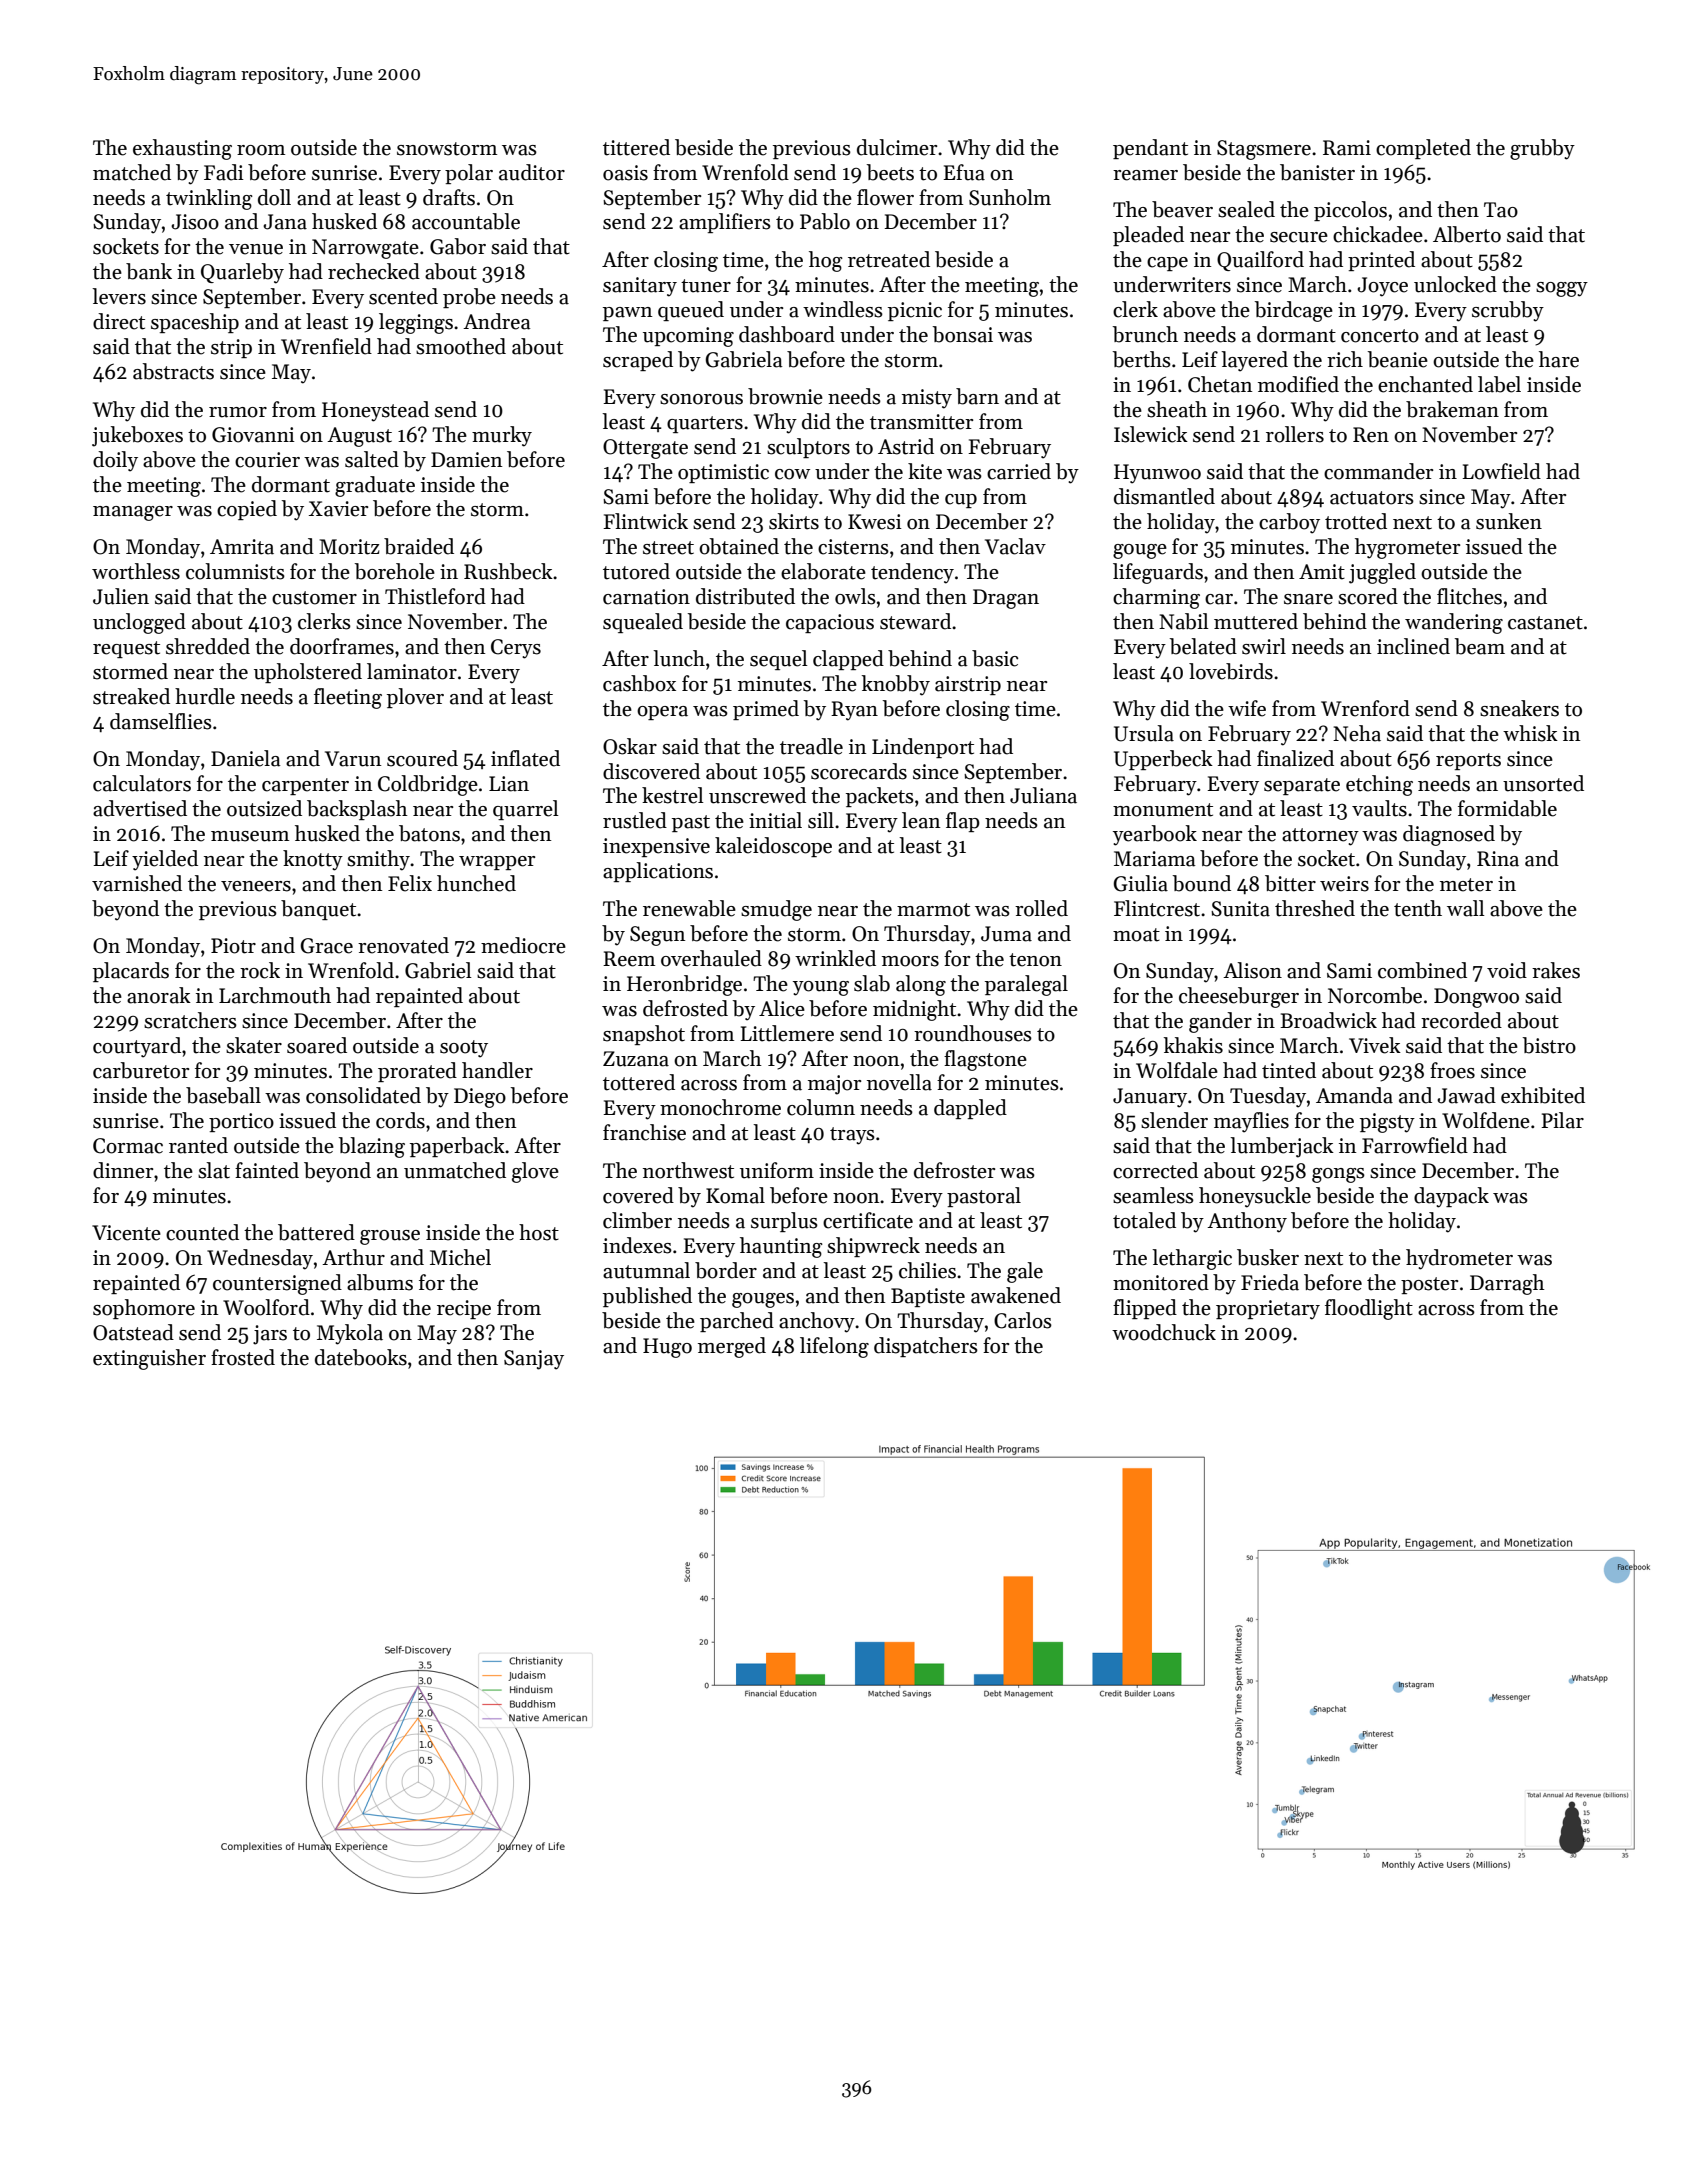 The image size is (1683, 2178). I want to click on parched, so click(737, 1322).
